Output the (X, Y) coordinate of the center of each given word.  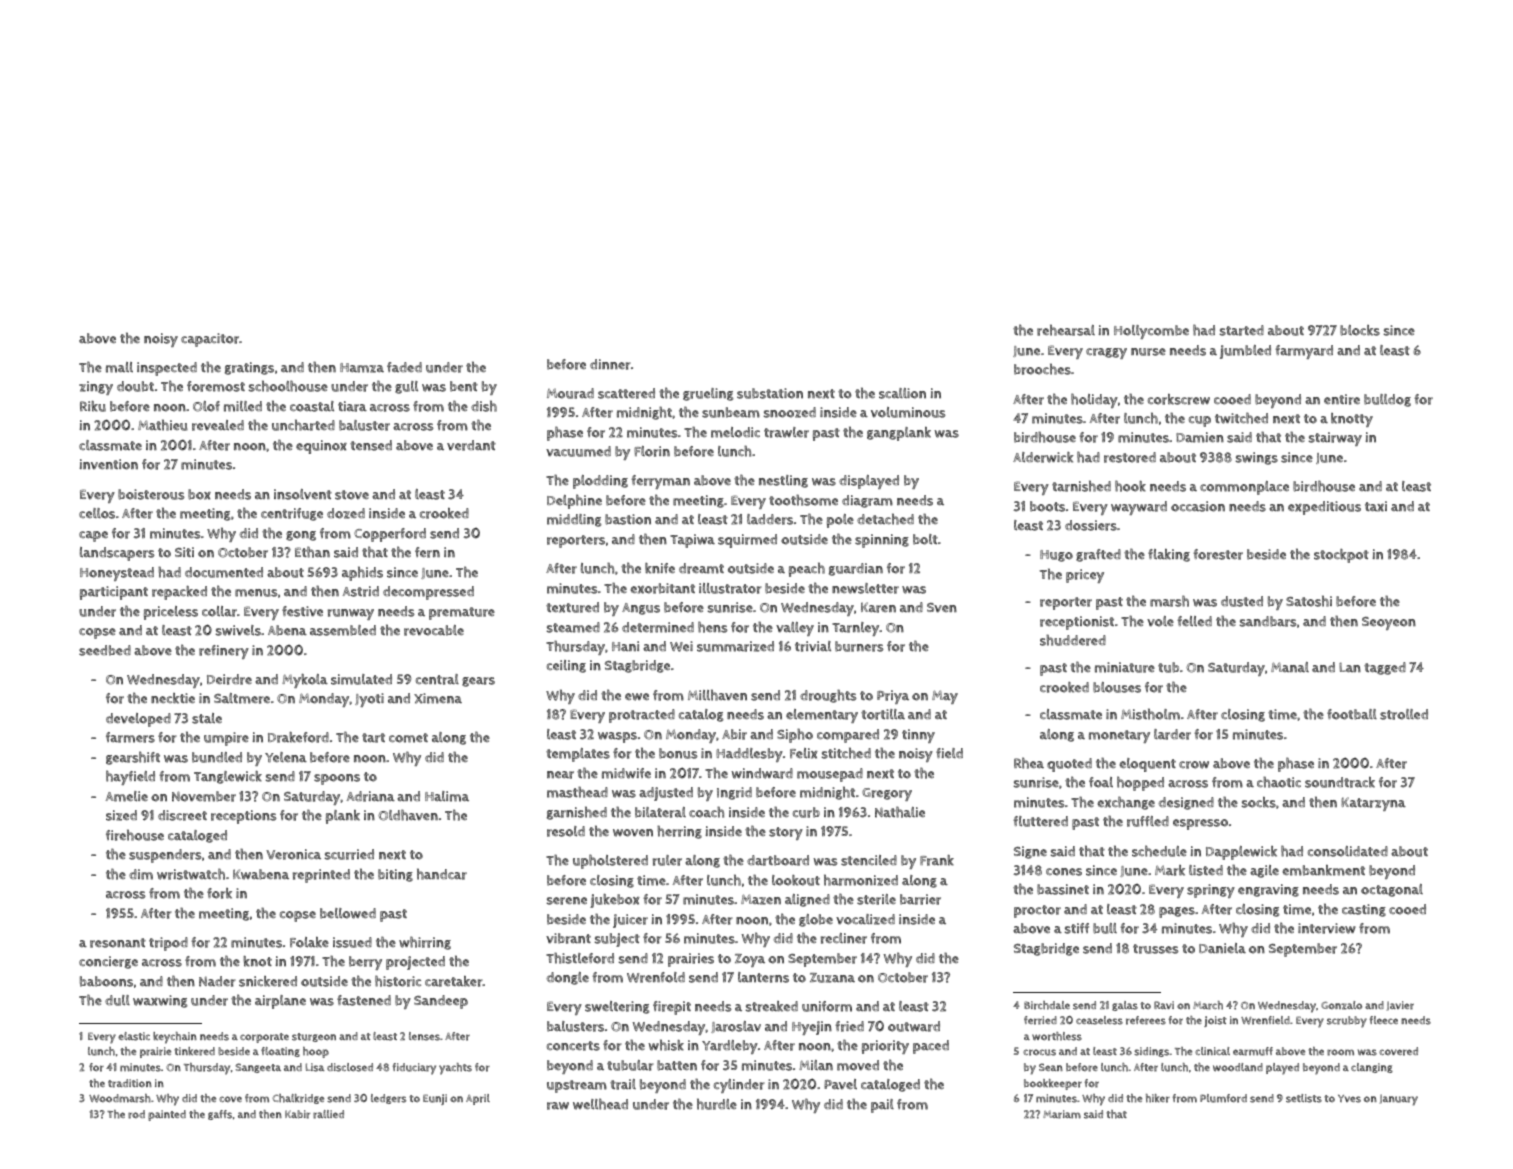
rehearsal (1066, 330)
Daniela (1222, 948)
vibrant (568, 938)
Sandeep (441, 1002)
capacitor (210, 340)
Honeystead (117, 574)
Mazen (761, 899)
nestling (783, 481)
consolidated (1348, 851)
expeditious (1324, 508)
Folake (309, 942)
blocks (1360, 330)
